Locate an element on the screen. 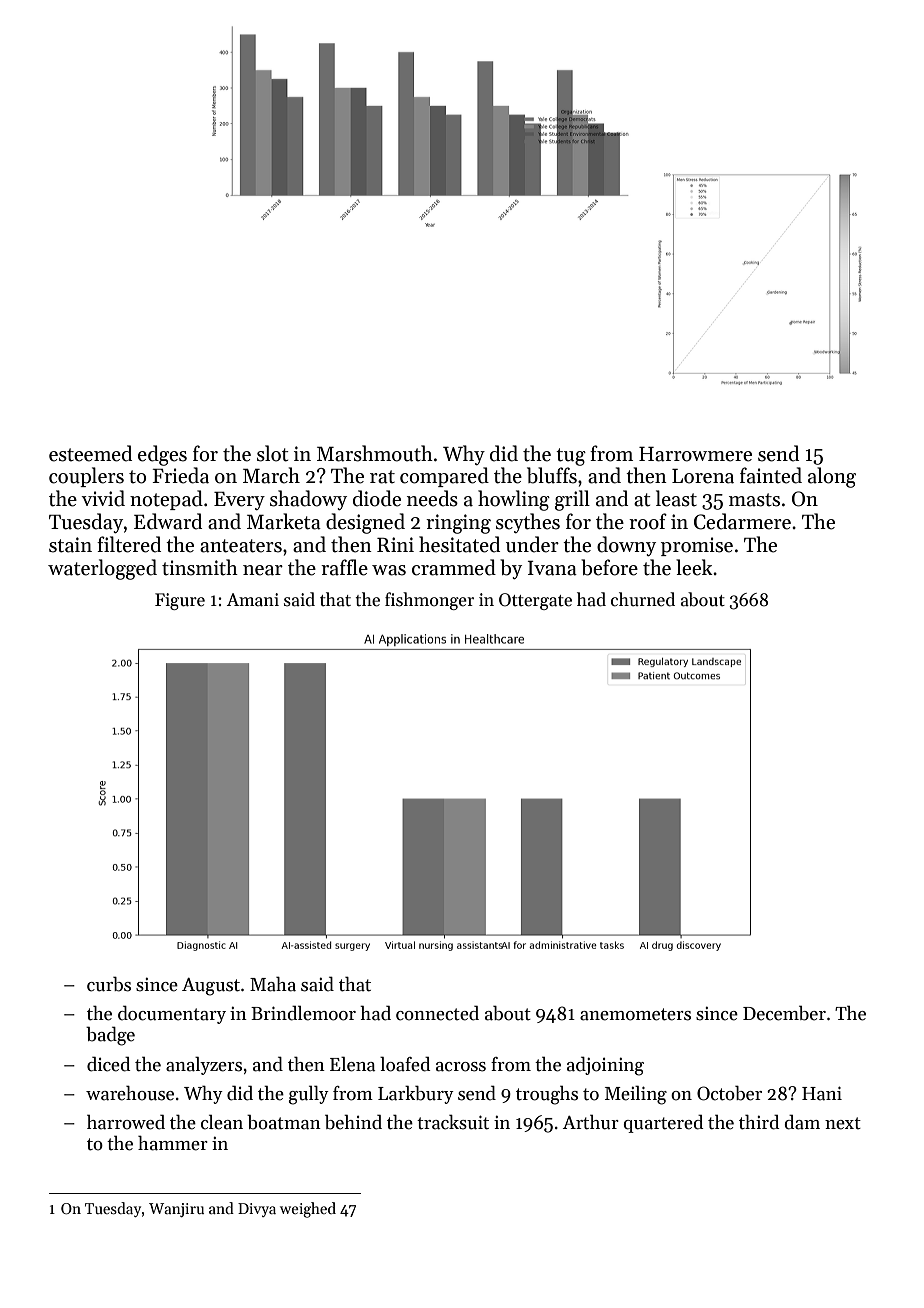 This screenshot has height=1308, width=924. connected is located at coordinates (437, 1013).
